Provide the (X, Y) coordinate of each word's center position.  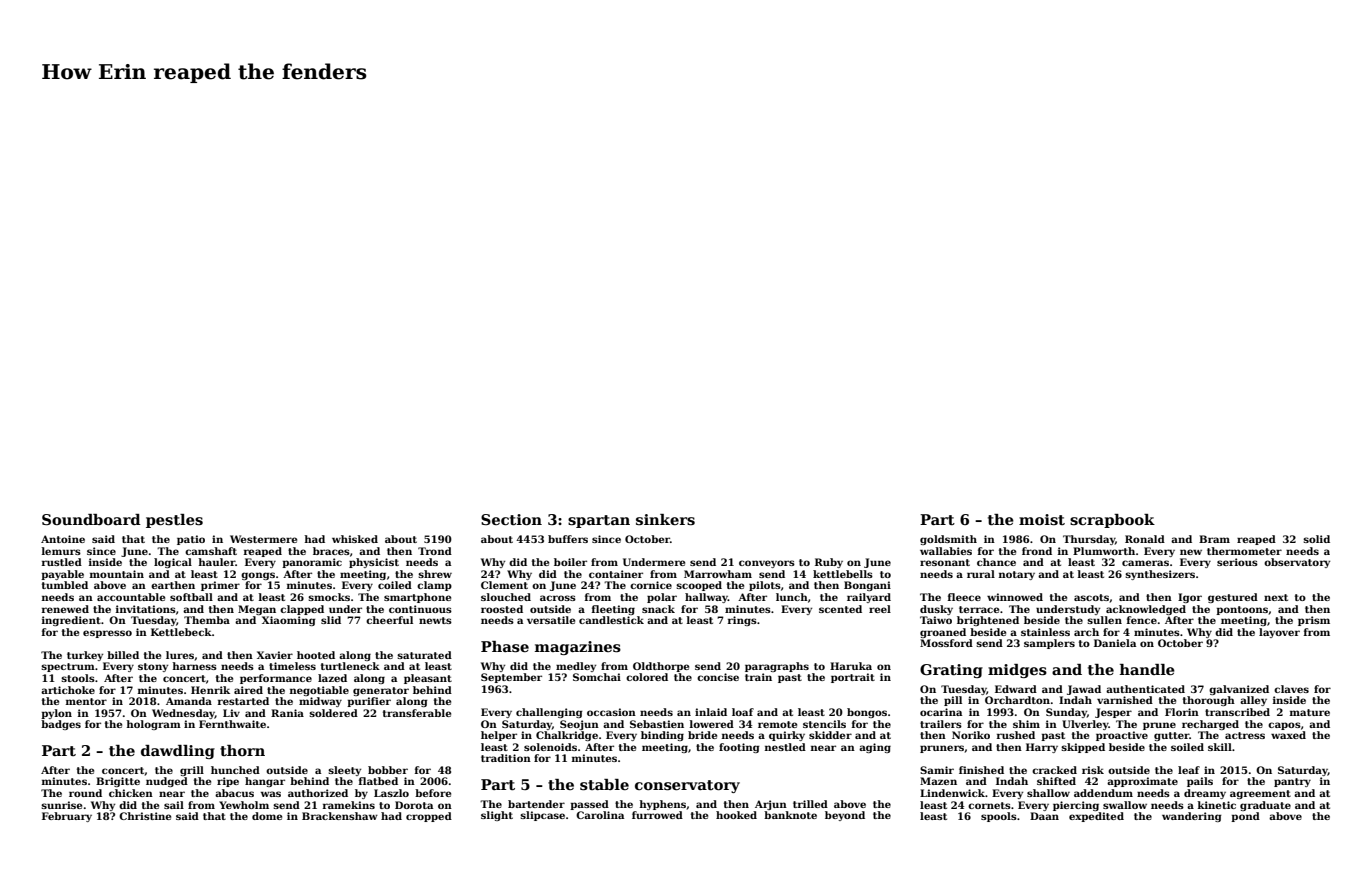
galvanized (1239, 690)
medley (576, 667)
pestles (174, 521)
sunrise (61, 805)
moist (1042, 519)
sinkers (665, 519)
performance (276, 679)
